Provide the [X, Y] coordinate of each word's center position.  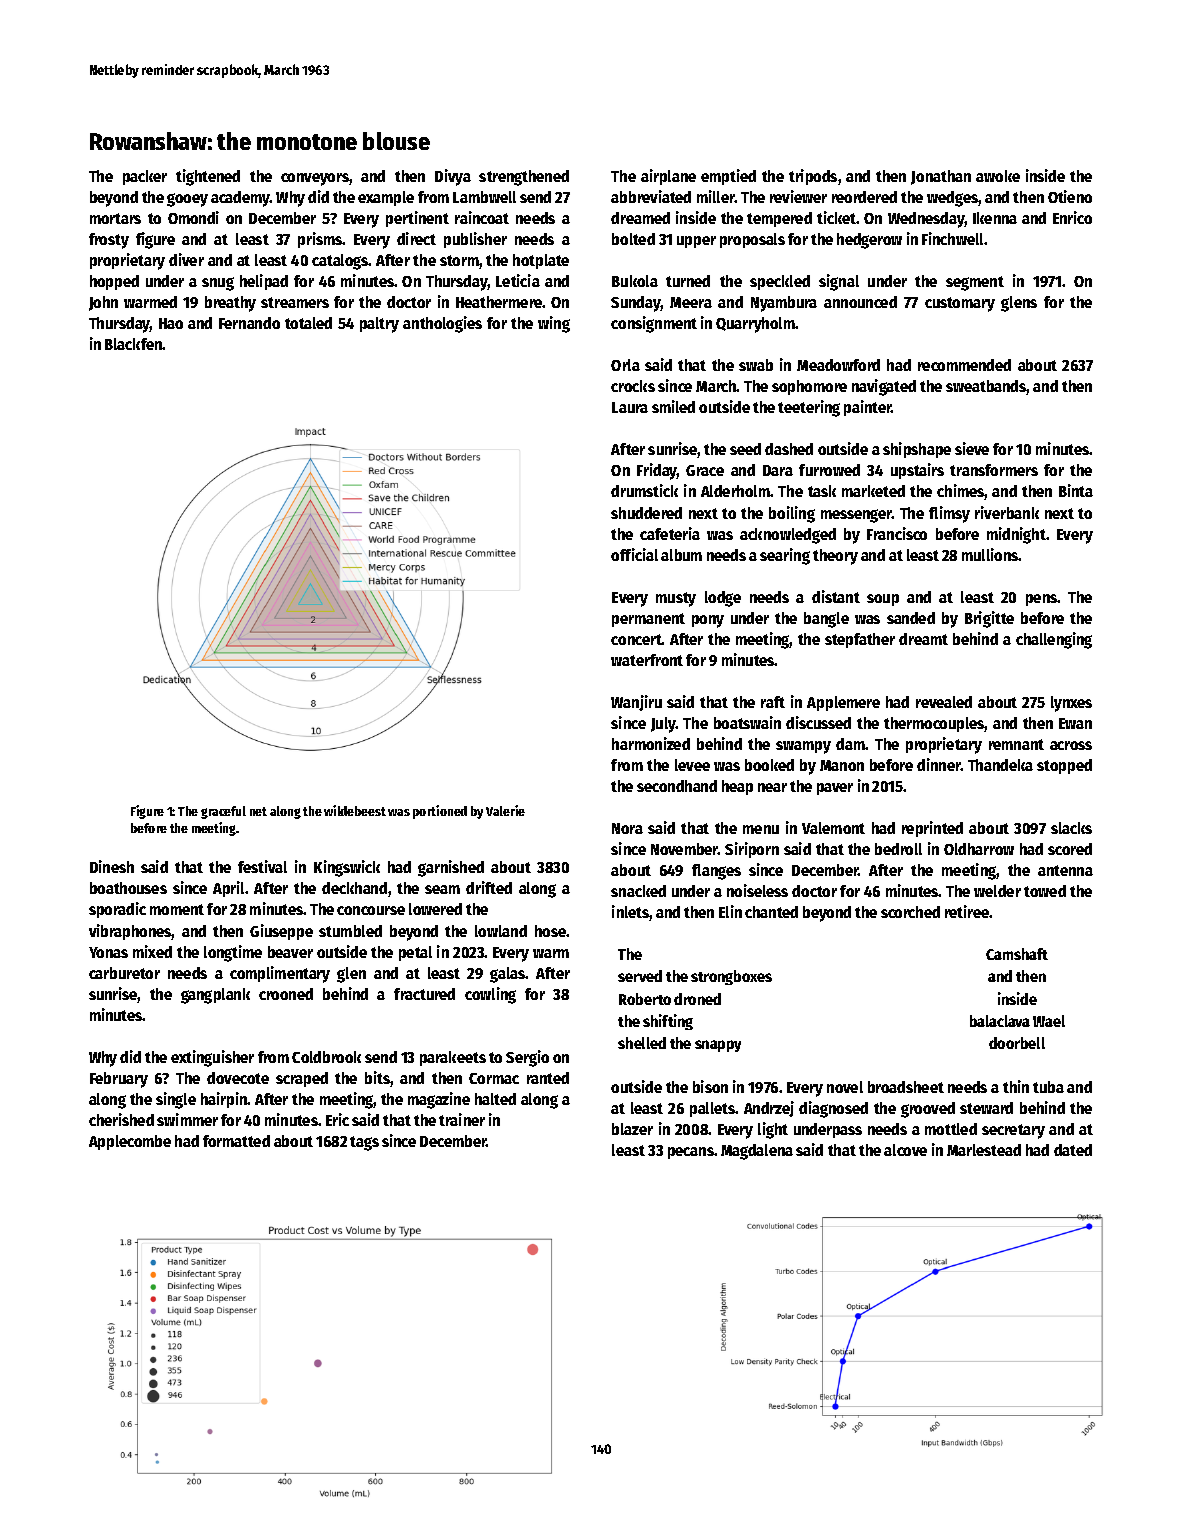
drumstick [644, 490]
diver [186, 259]
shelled [642, 1043]
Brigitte [989, 619]
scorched [910, 912]
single [176, 1100]
